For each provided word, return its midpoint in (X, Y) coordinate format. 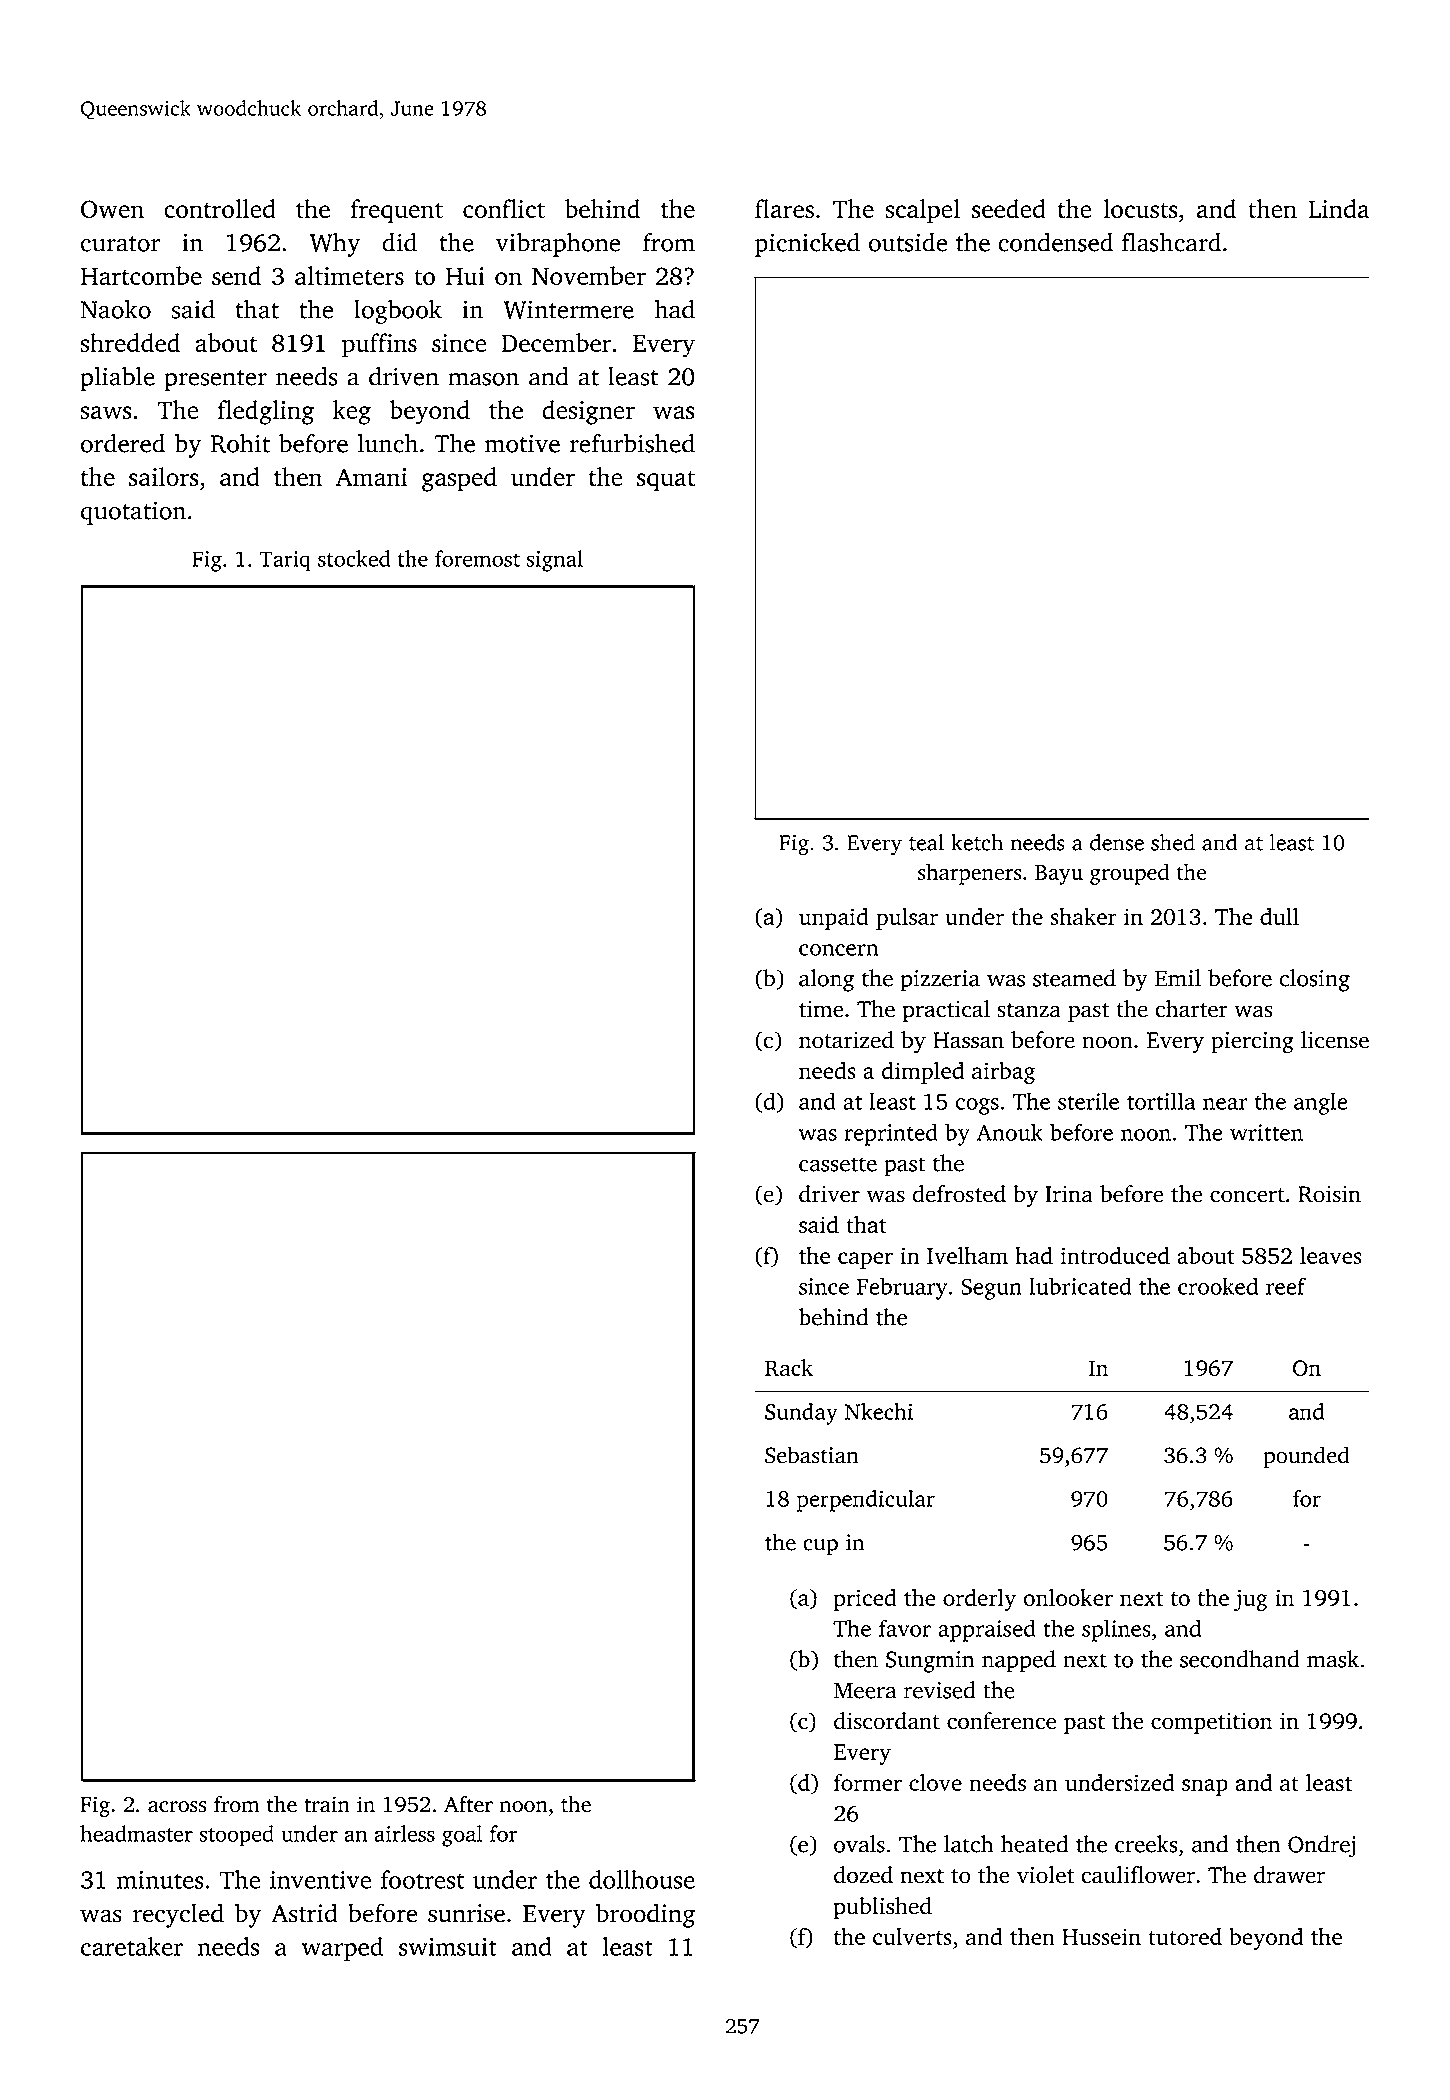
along (826, 980)
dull (1279, 916)
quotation (133, 513)
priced (865, 1599)
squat (666, 481)
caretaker (131, 1946)
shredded (130, 342)
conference (1001, 1721)
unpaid (834, 918)
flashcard (1171, 242)
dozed (863, 1875)
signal (555, 561)
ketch (977, 842)
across (177, 1807)
